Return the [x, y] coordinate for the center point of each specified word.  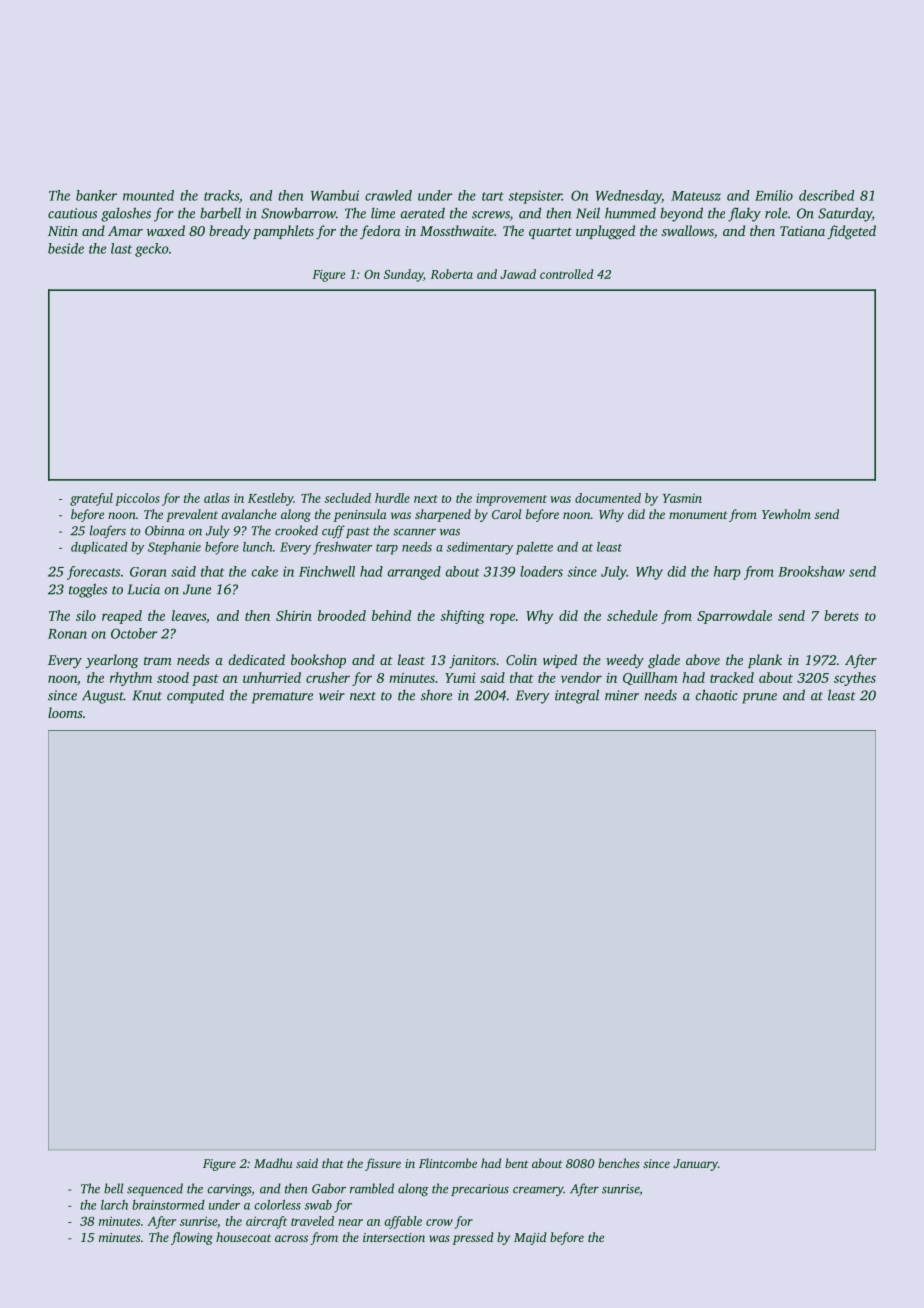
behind [391, 615]
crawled [388, 195]
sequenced [155, 1189]
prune [759, 698]
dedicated [256, 659]
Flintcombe [448, 1163]
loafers [108, 531]
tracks [221, 195]
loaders [541, 571]
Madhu [273, 1163]
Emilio [774, 195]
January [695, 1165]
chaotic [716, 695]
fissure [383, 1164]
